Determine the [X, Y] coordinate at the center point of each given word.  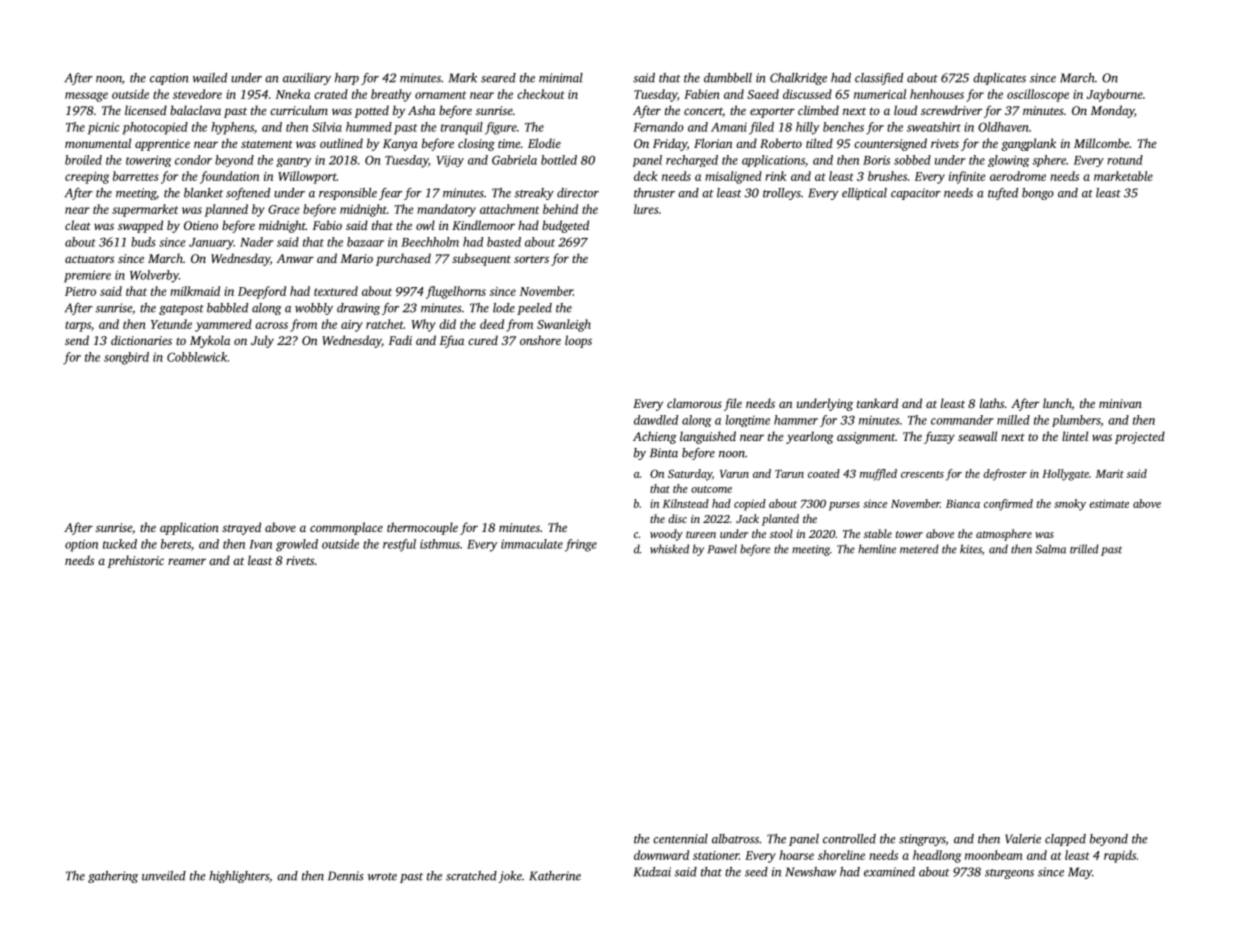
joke [510, 877]
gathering [113, 877]
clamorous [694, 403]
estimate [1109, 503]
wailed [210, 78]
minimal [561, 78]
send [77, 340]
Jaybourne [1115, 95]
